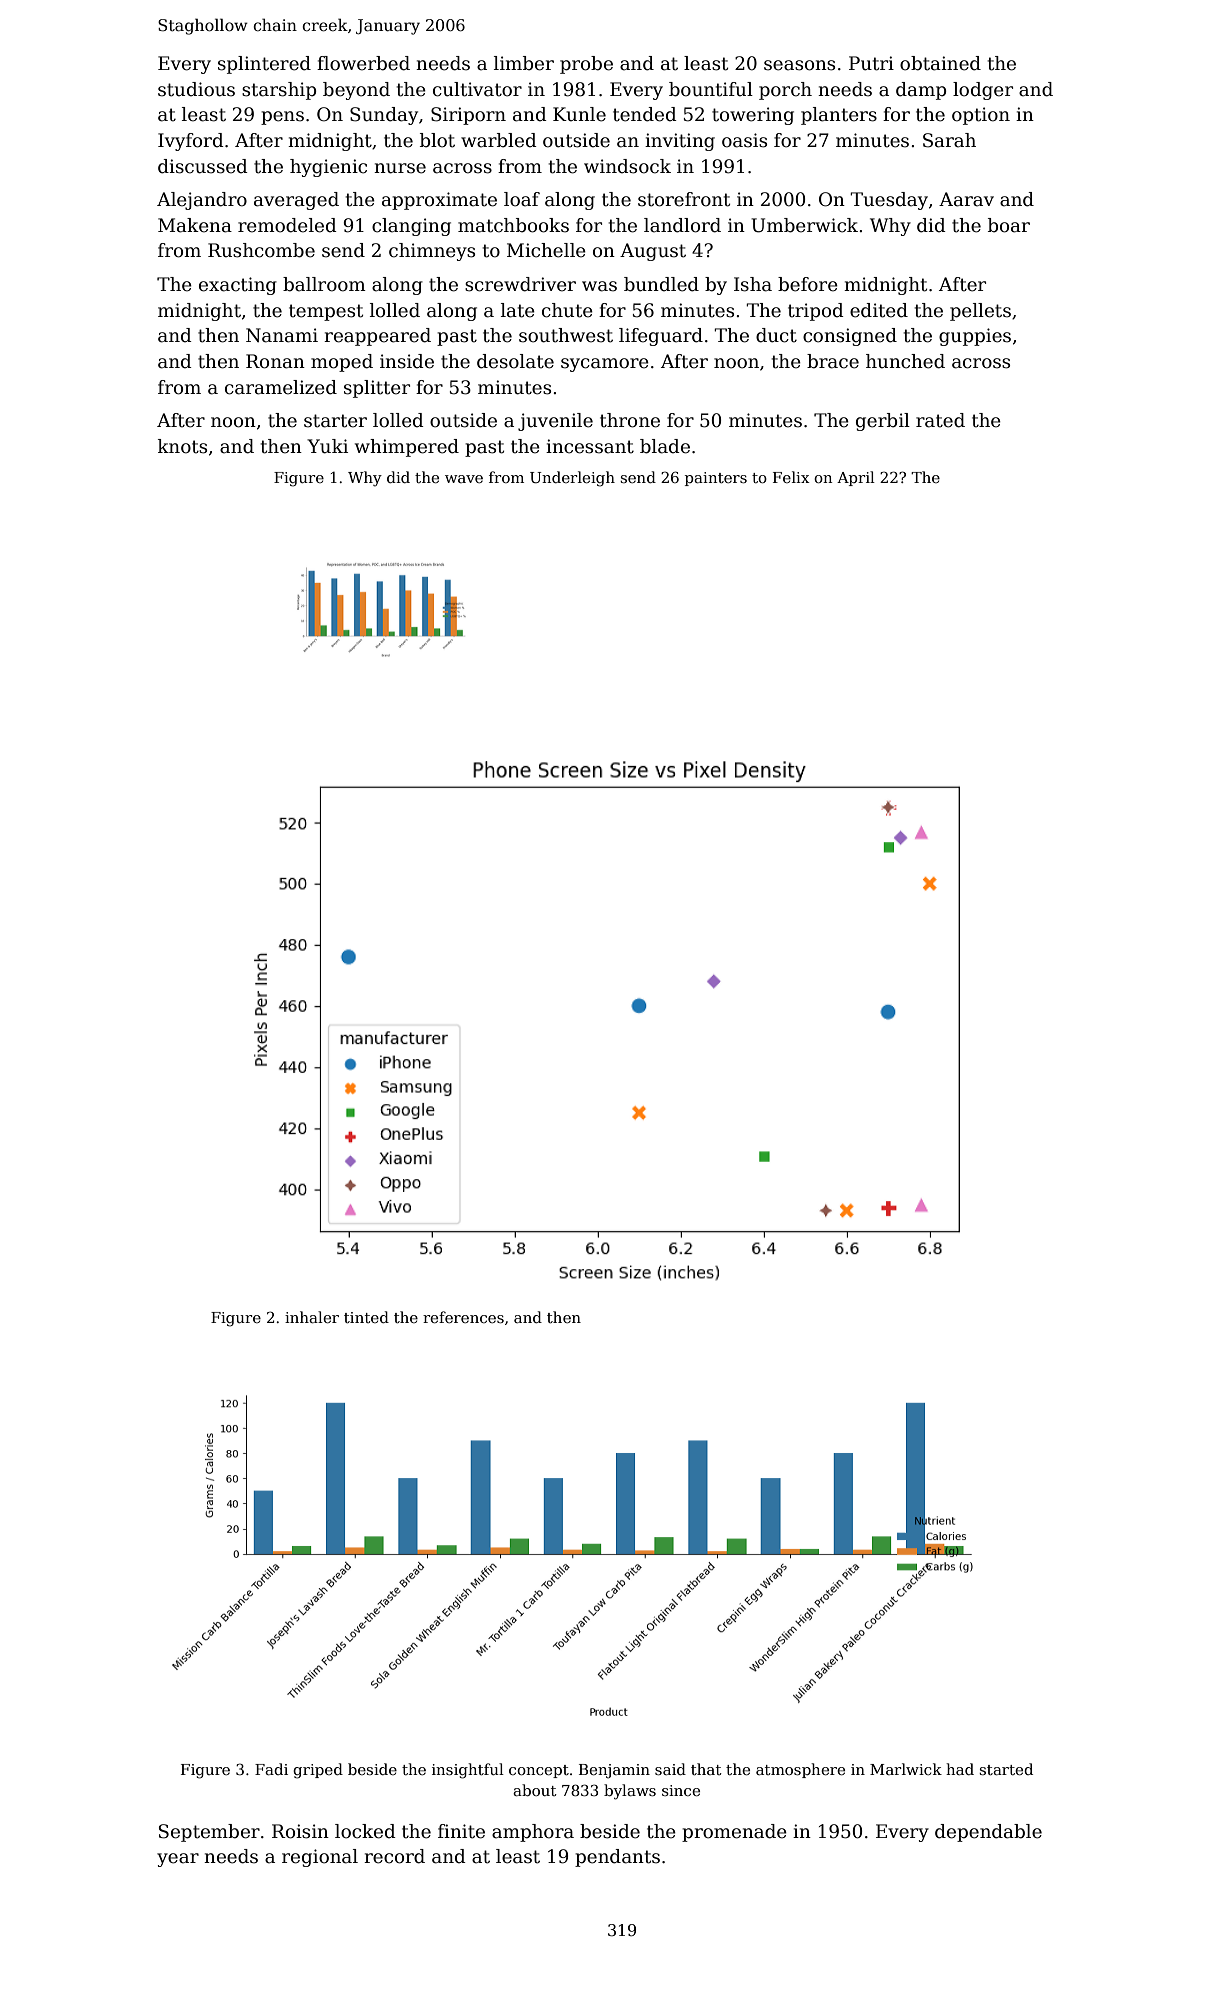 This screenshot has width=1214, height=2000. Describe the element at coordinates (940, 420) in the screenshot. I see `rated` at that location.
